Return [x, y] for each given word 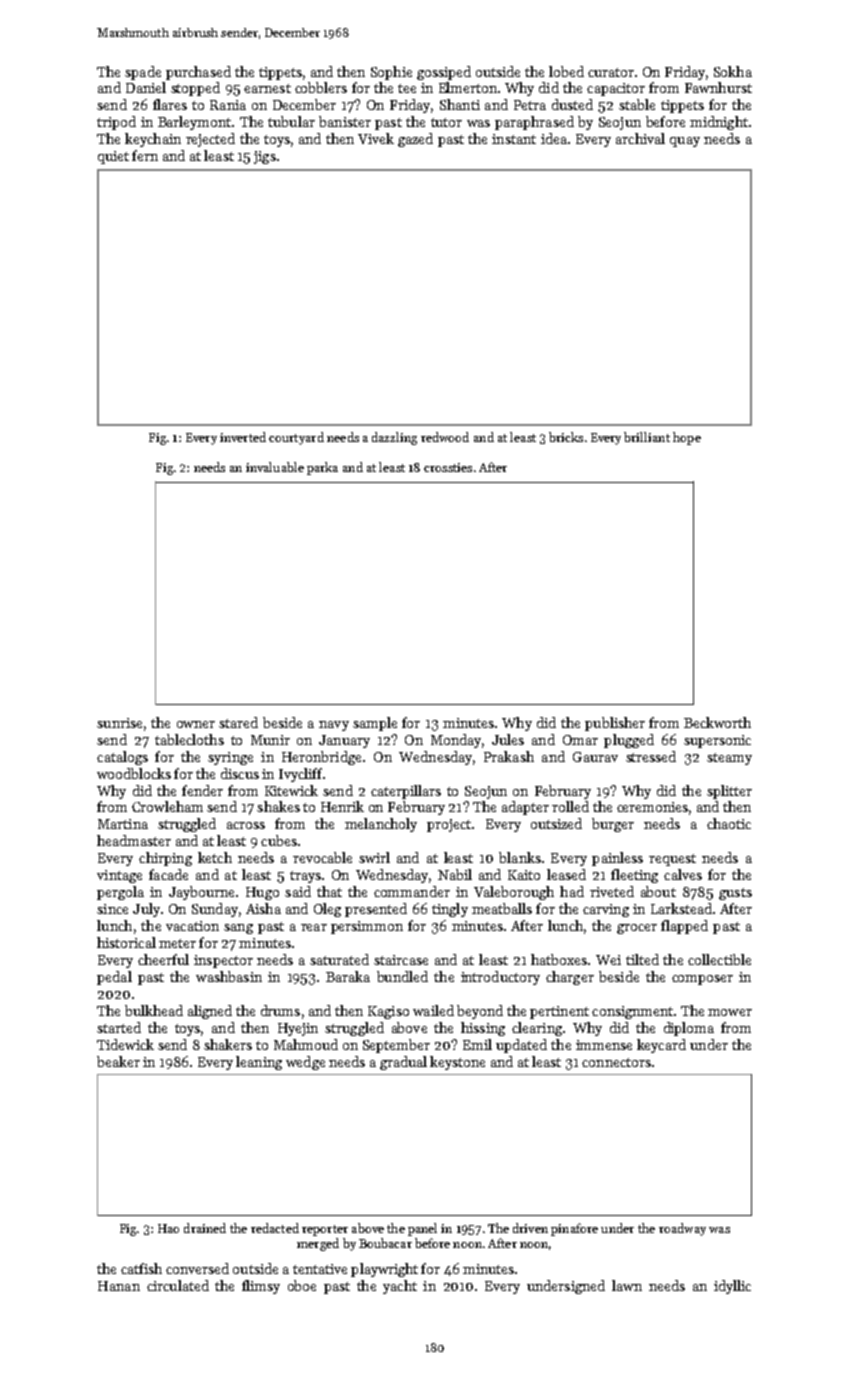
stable [637, 104]
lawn [627, 1285]
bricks [566, 437]
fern [145, 155]
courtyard [296, 438]
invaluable [275, 467]
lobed [566, 71]
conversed [197, 1268]
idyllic [732, 1287]
